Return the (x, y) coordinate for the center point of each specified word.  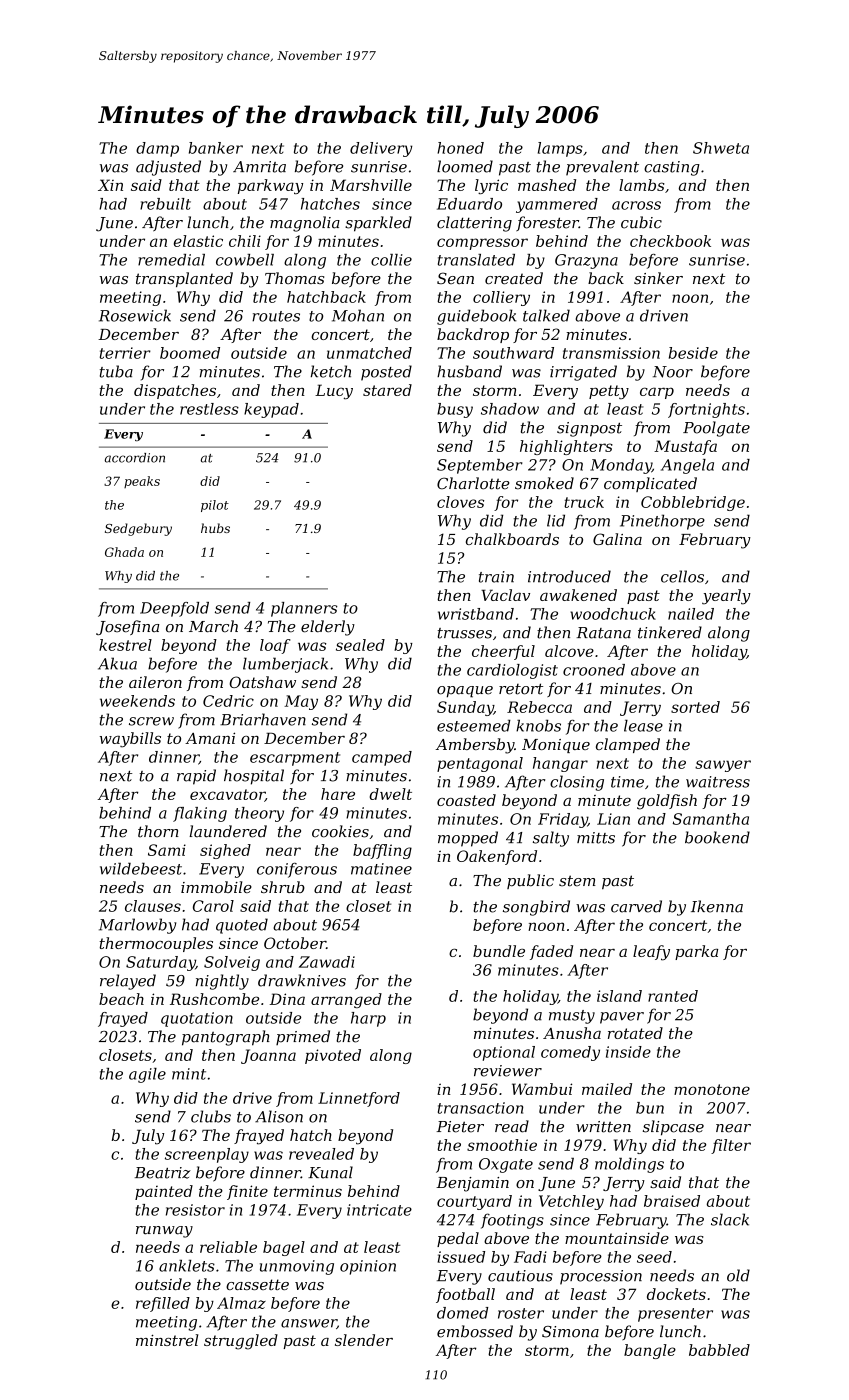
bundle (499, 951)
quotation (197, 1019)
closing (577, 783)
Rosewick (135, 315)
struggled (241, 1342)
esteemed (474, 726)
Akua (117, 663)
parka (696, 952)
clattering (474, 224)
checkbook (670, 241)
